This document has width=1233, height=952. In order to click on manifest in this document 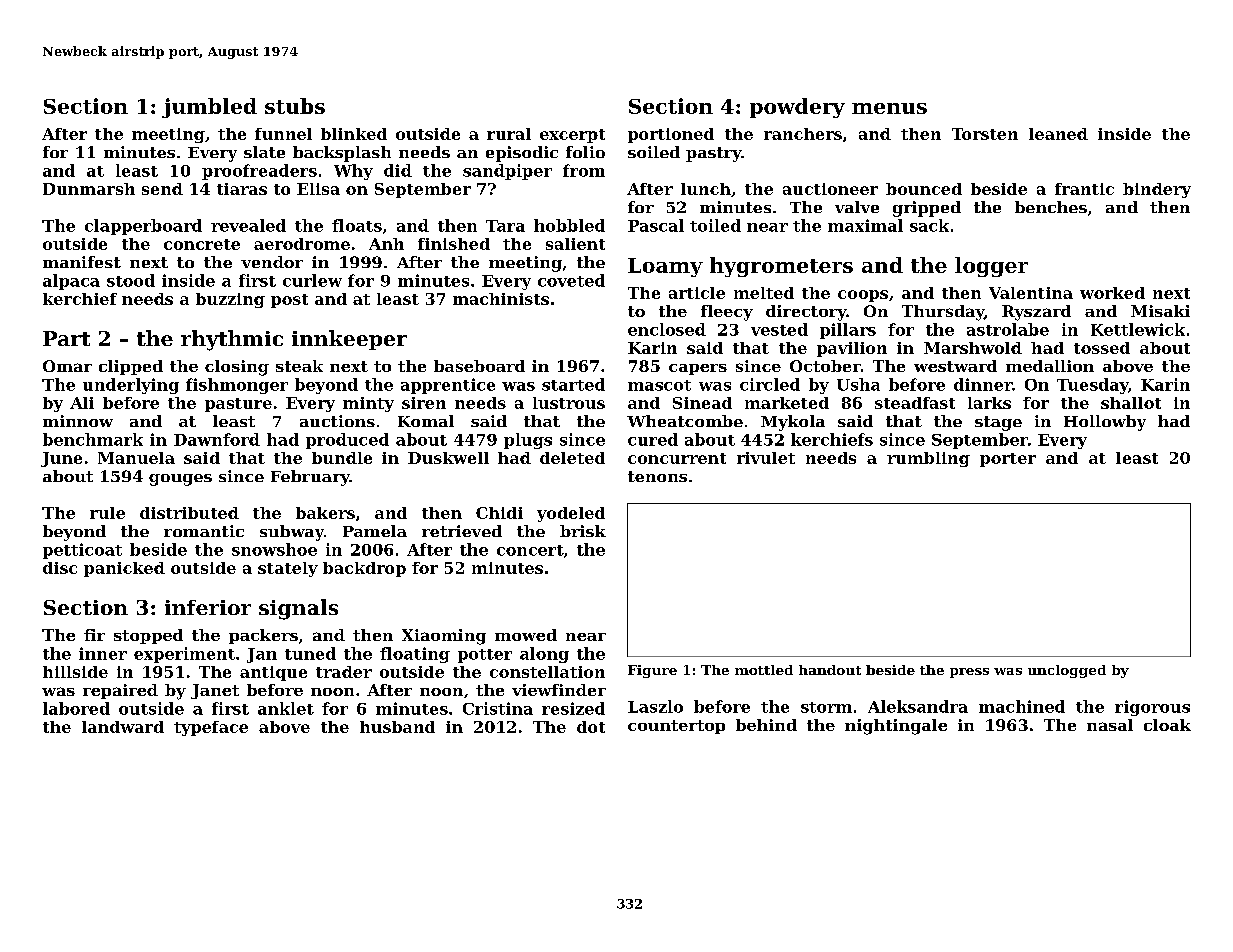, I will do `click(82, 262)`.
